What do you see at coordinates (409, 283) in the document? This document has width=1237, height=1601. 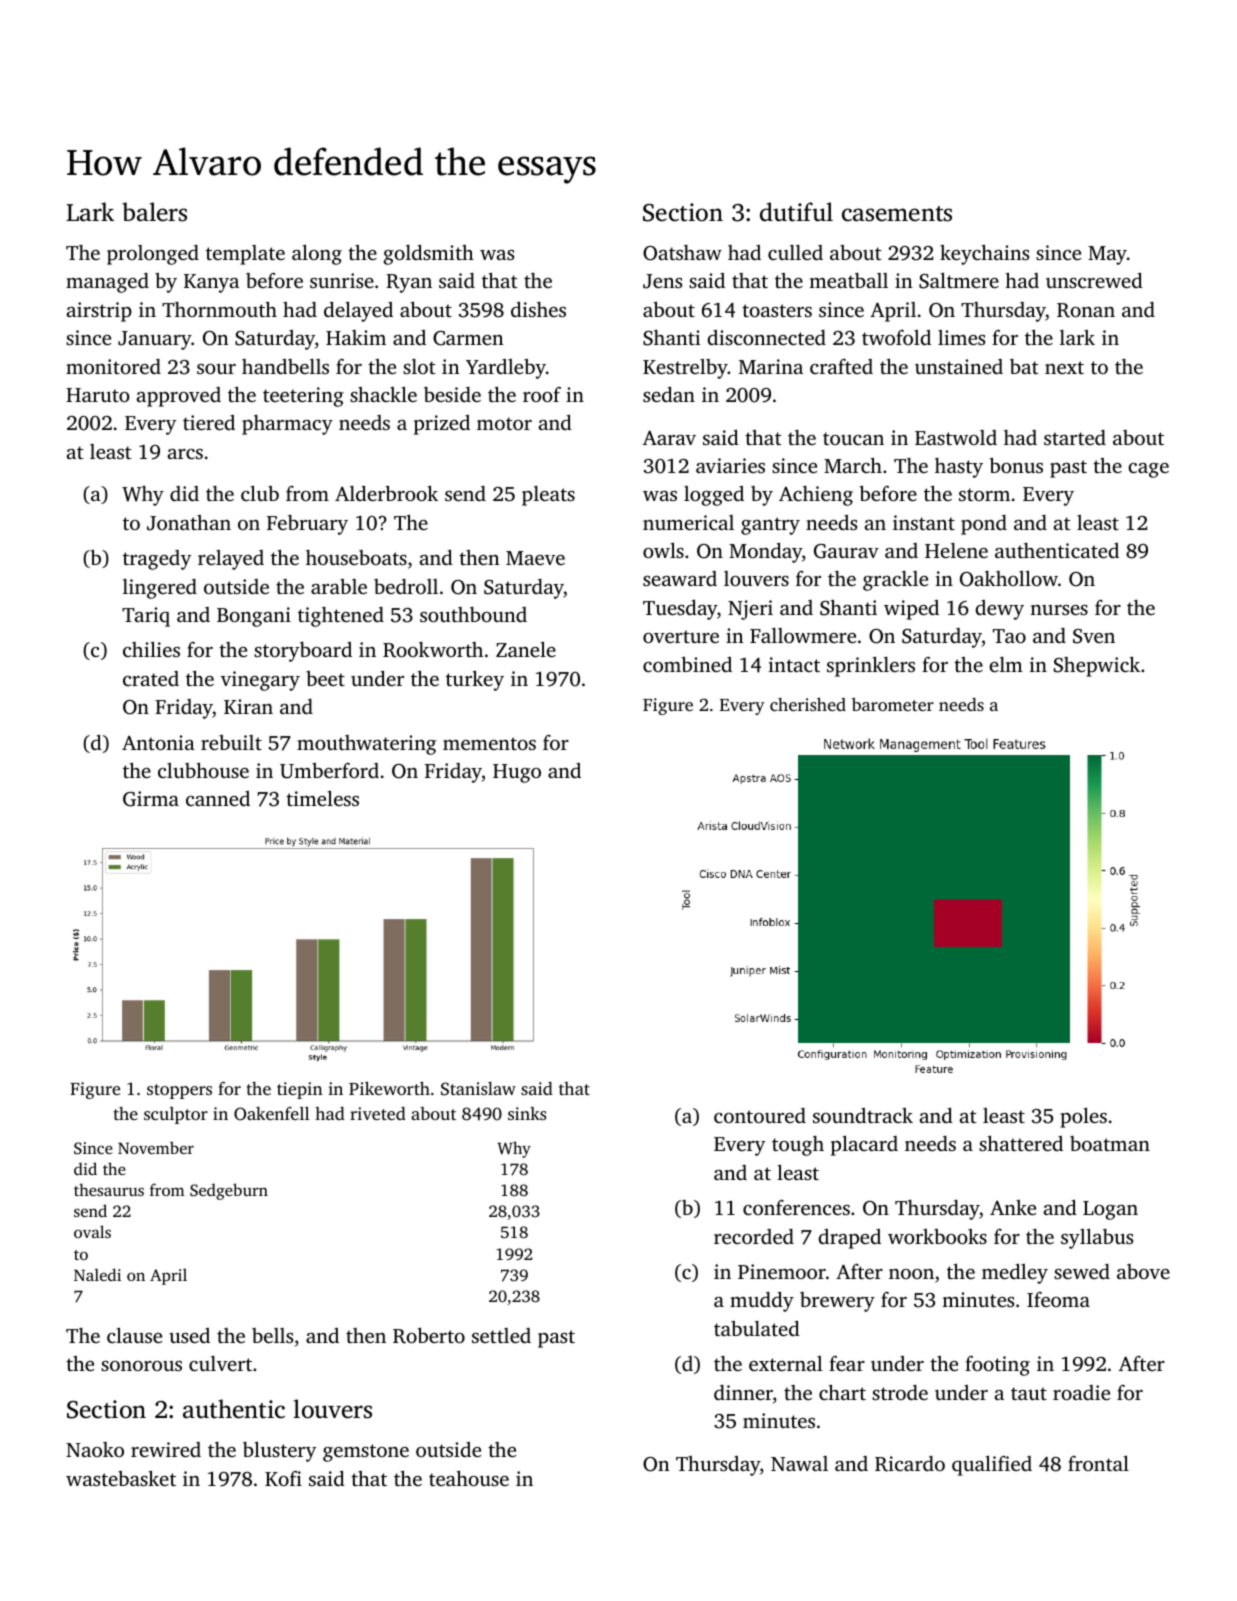 I see `Ryan` at bounding box center [409, 283].
